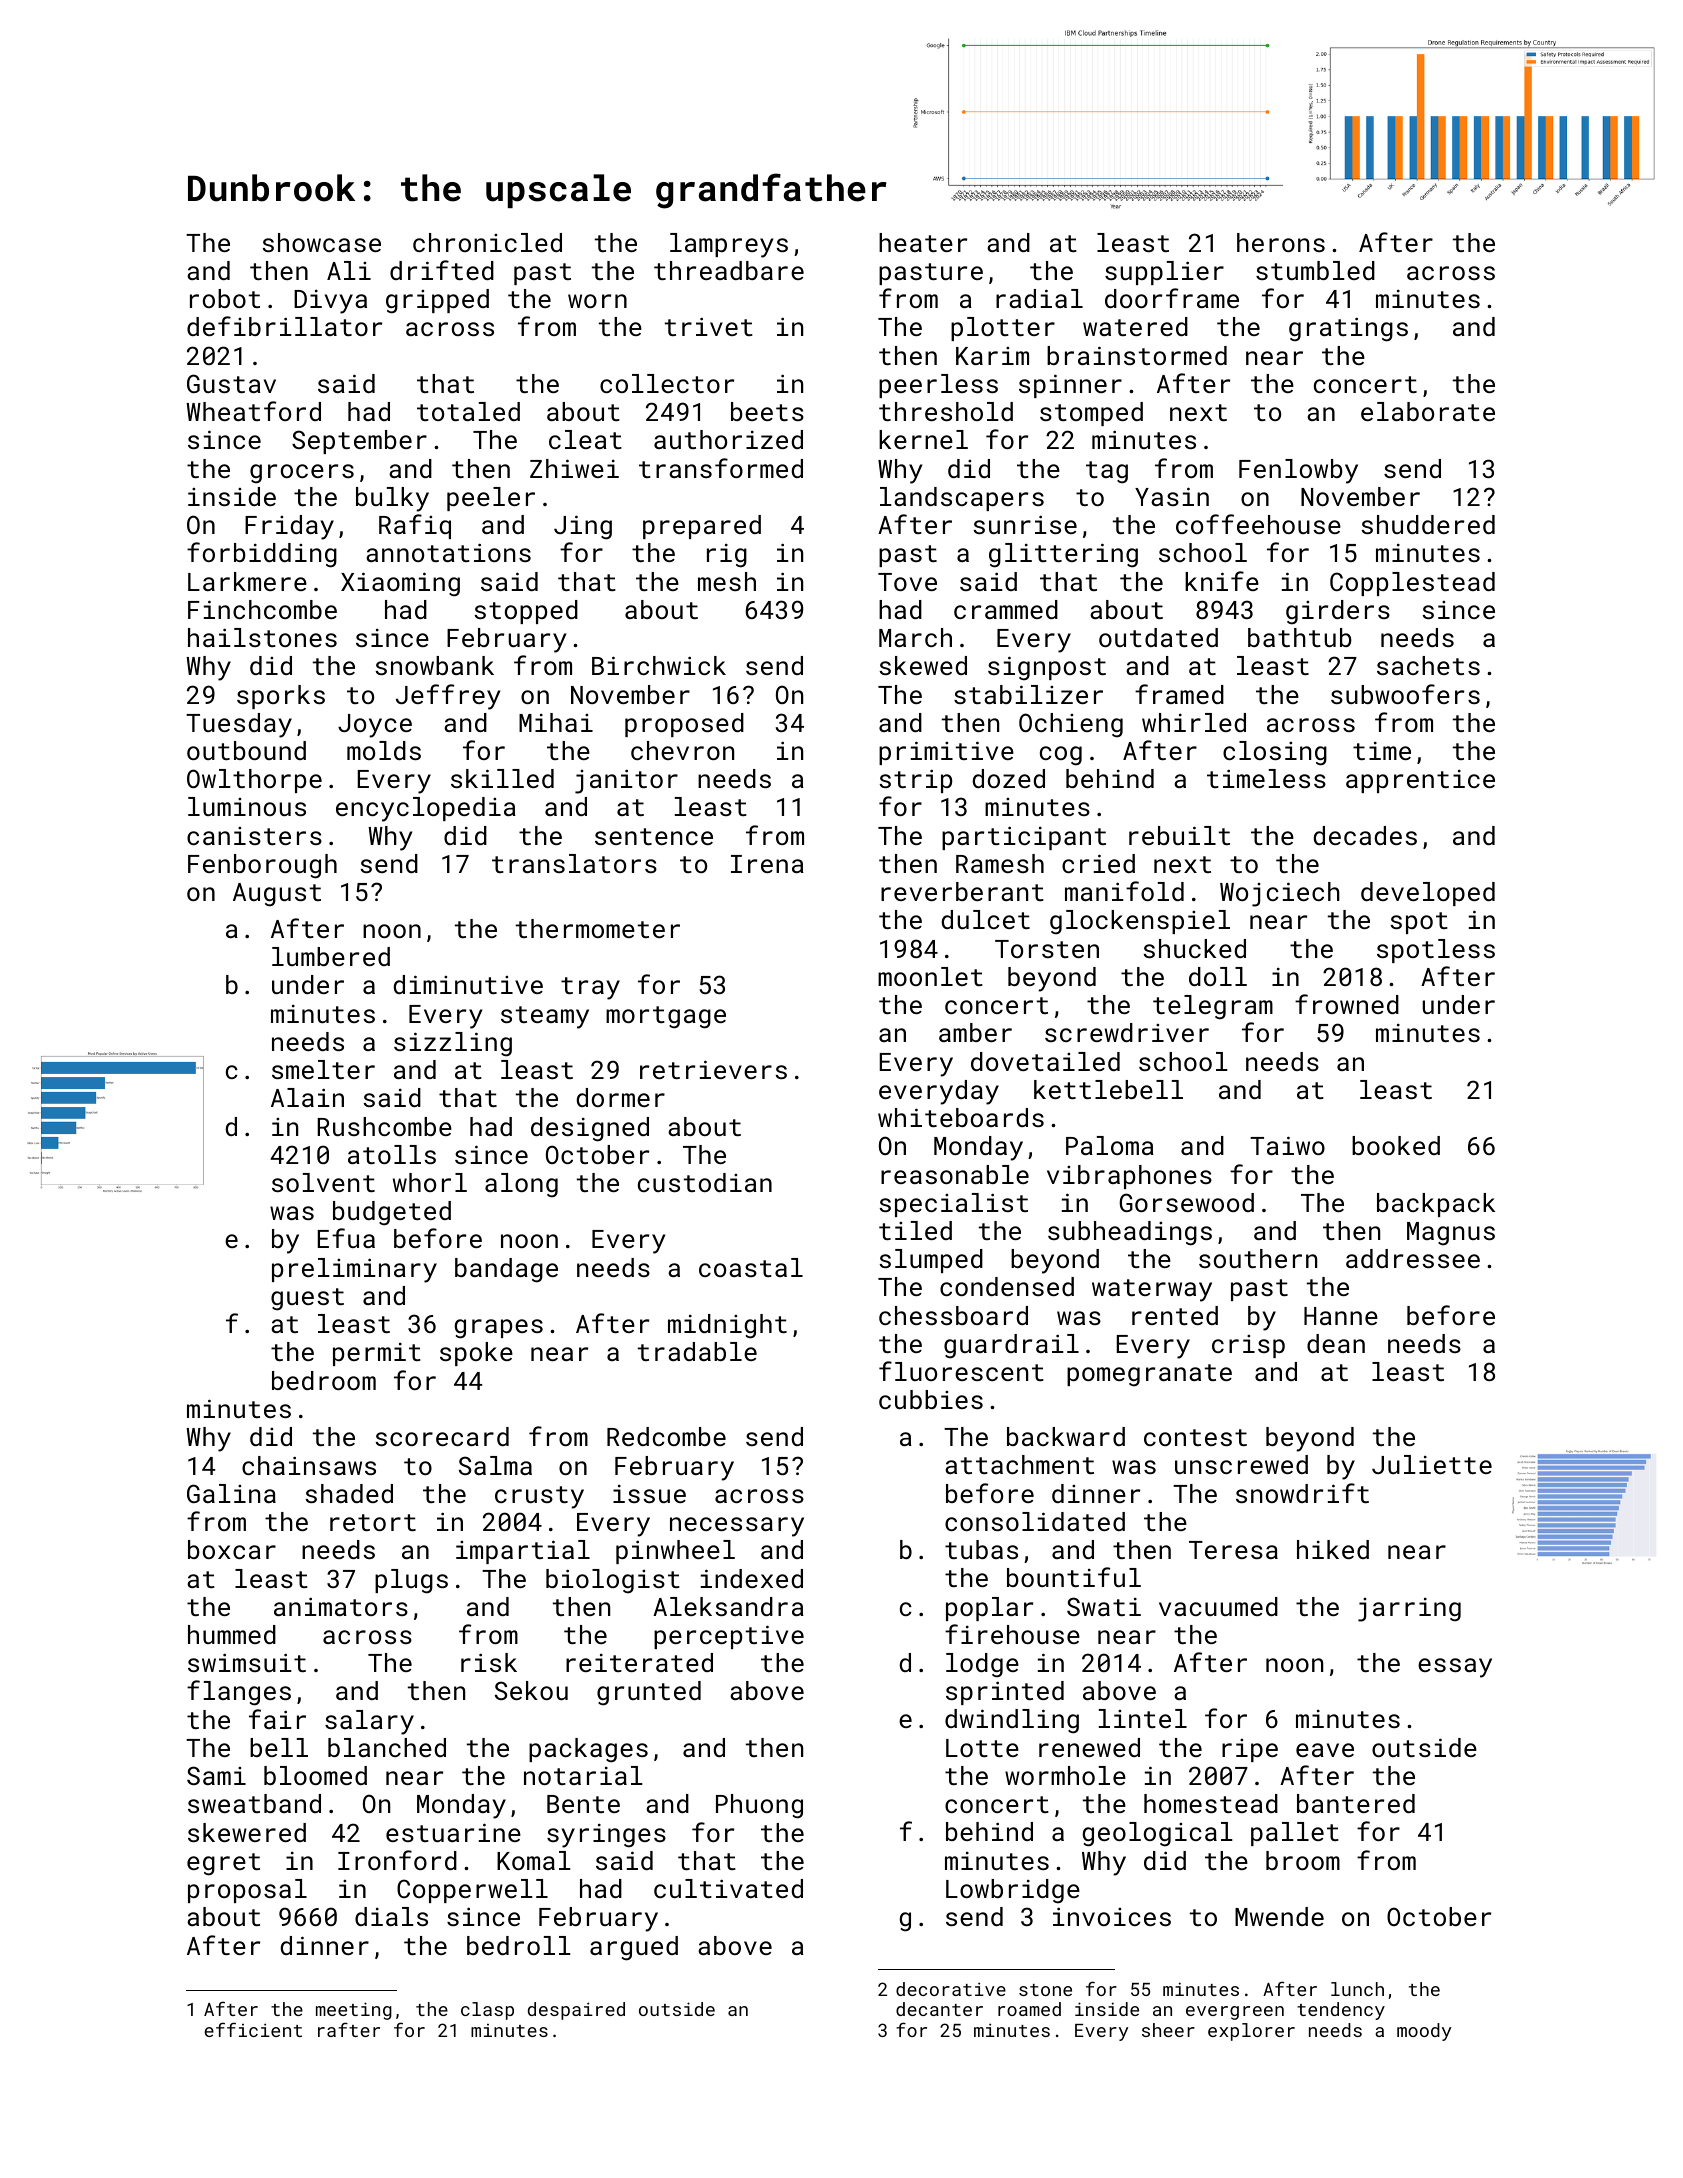 The width and height of the document is (1683, 2178). What do you see at coordinates (915, 1230) in the document?
I see `tiled` at bounding box center [915, 1230].
